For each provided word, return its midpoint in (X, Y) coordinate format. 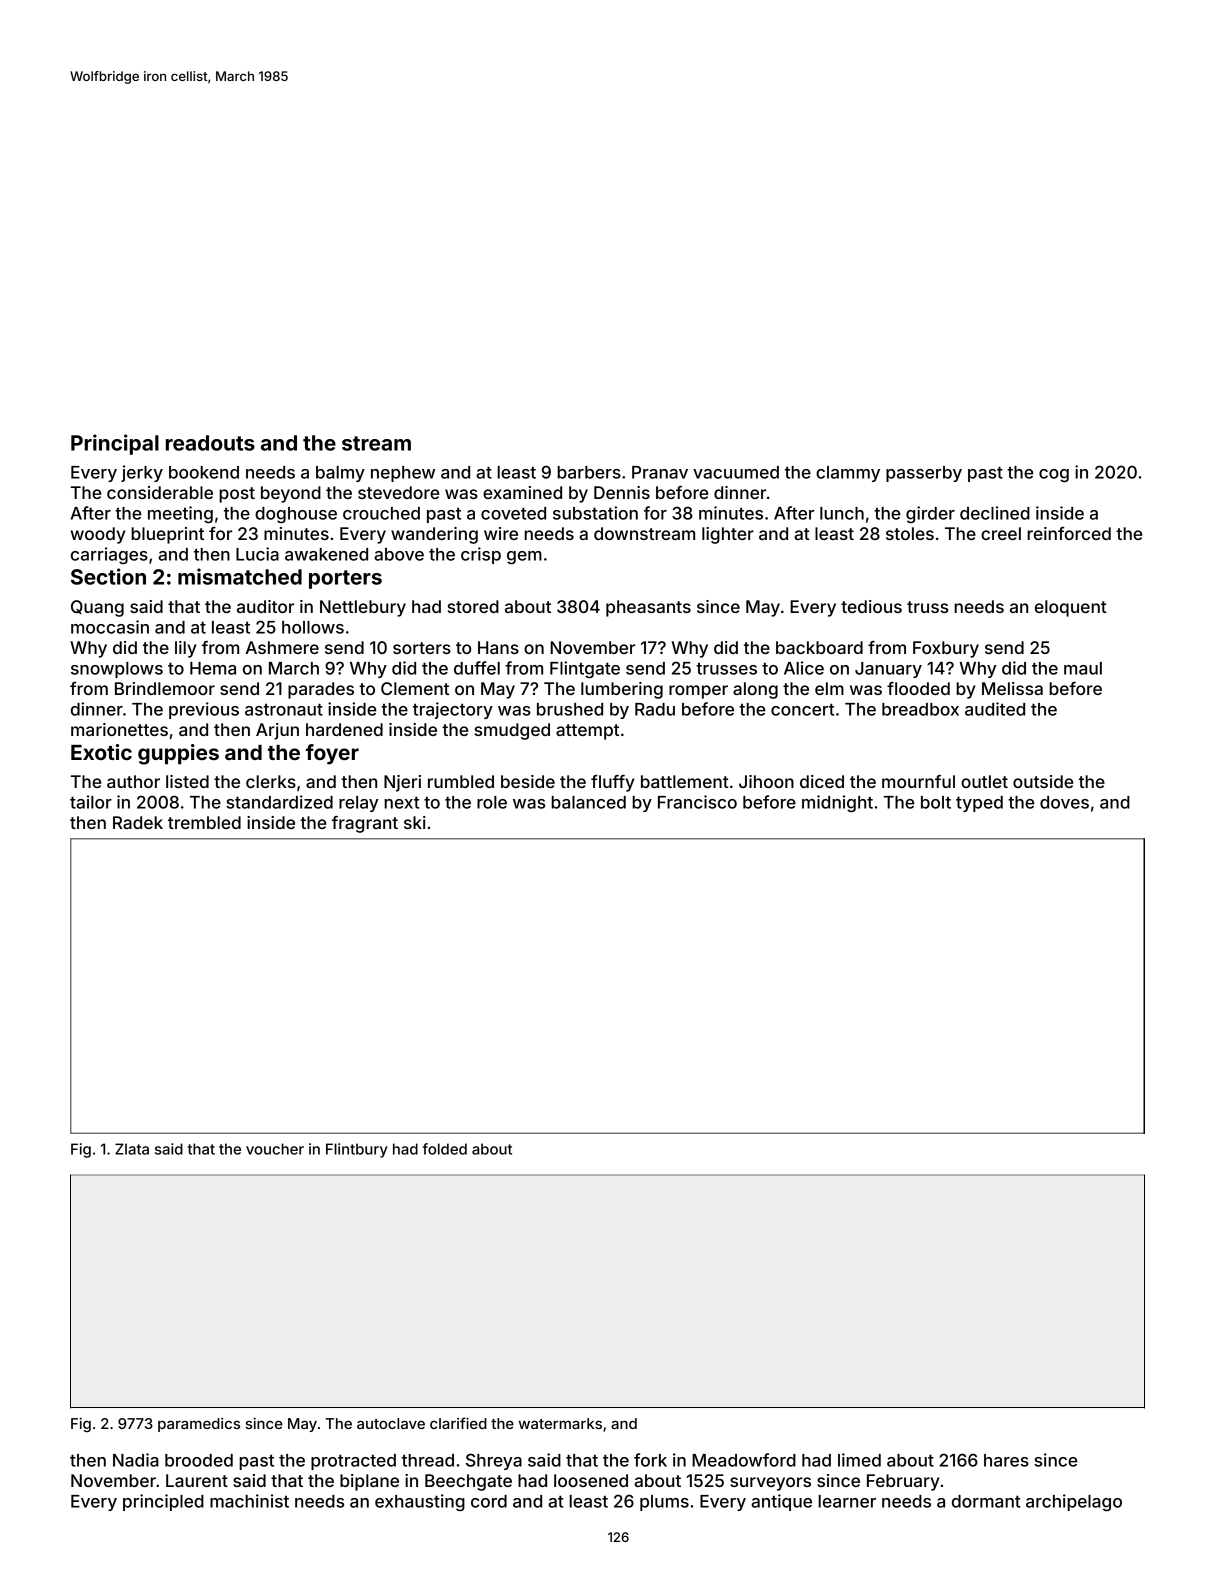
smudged (512, 731)
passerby (924, 474)
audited (995, 709)
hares (1006, 1460)
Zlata (132, 1149)
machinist (249, 1501)
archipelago (1074, 1503)
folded (445, 1149)
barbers (589, 472)
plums (664, 1503)
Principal (115, 444)
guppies (178, 754)
